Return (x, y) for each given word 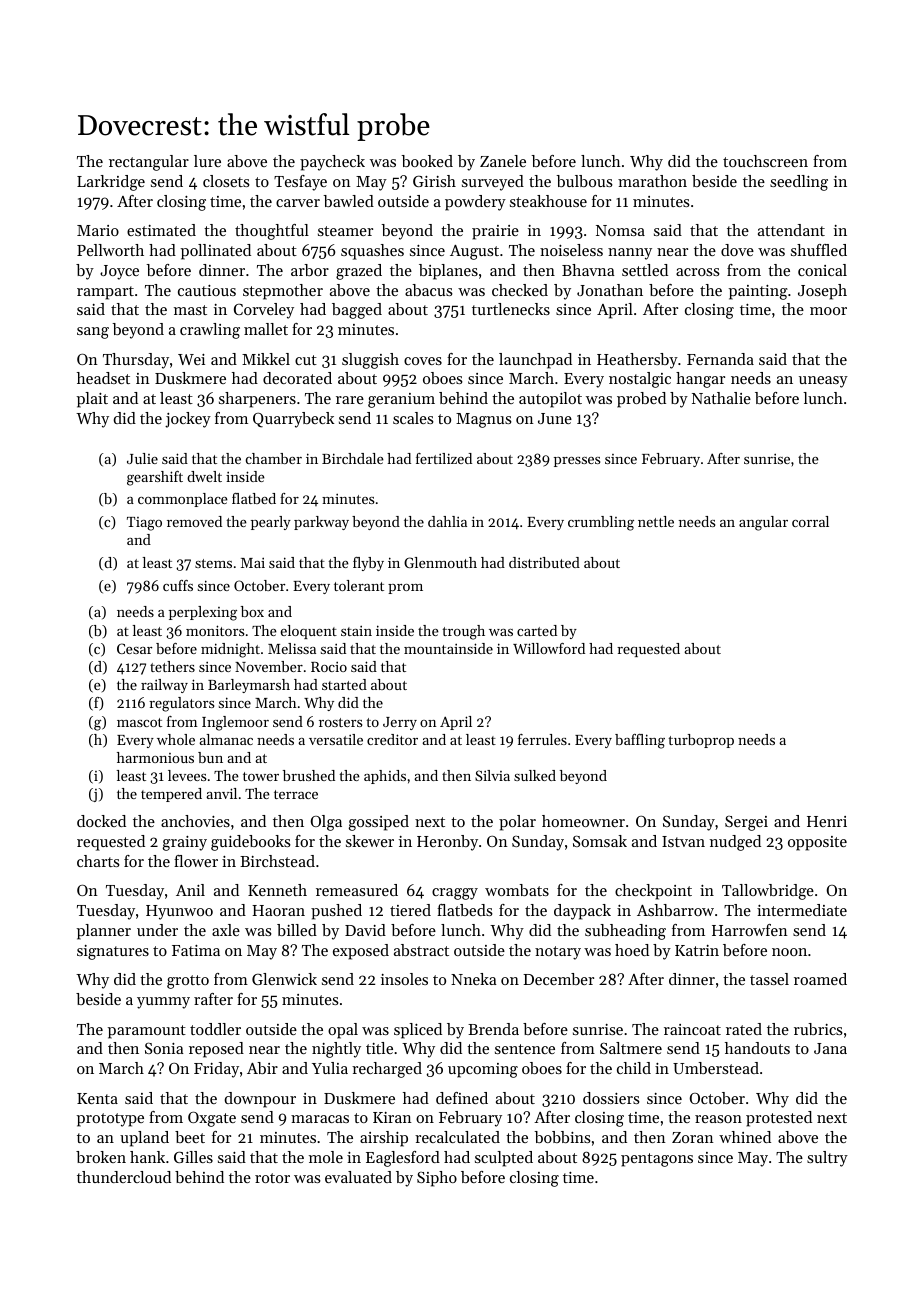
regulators (181, 704)
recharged (387, 1070)
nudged (735, 843)
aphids (385, 777)
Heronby (447, 843)
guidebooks (251, 843)
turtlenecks (511, 309)
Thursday (136, 361)
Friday (216, 1070)
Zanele (503, 161)
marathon (652, 181)
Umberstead (716, 1068)
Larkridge (111, 183)
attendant (791, 230)
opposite (817, 843)
